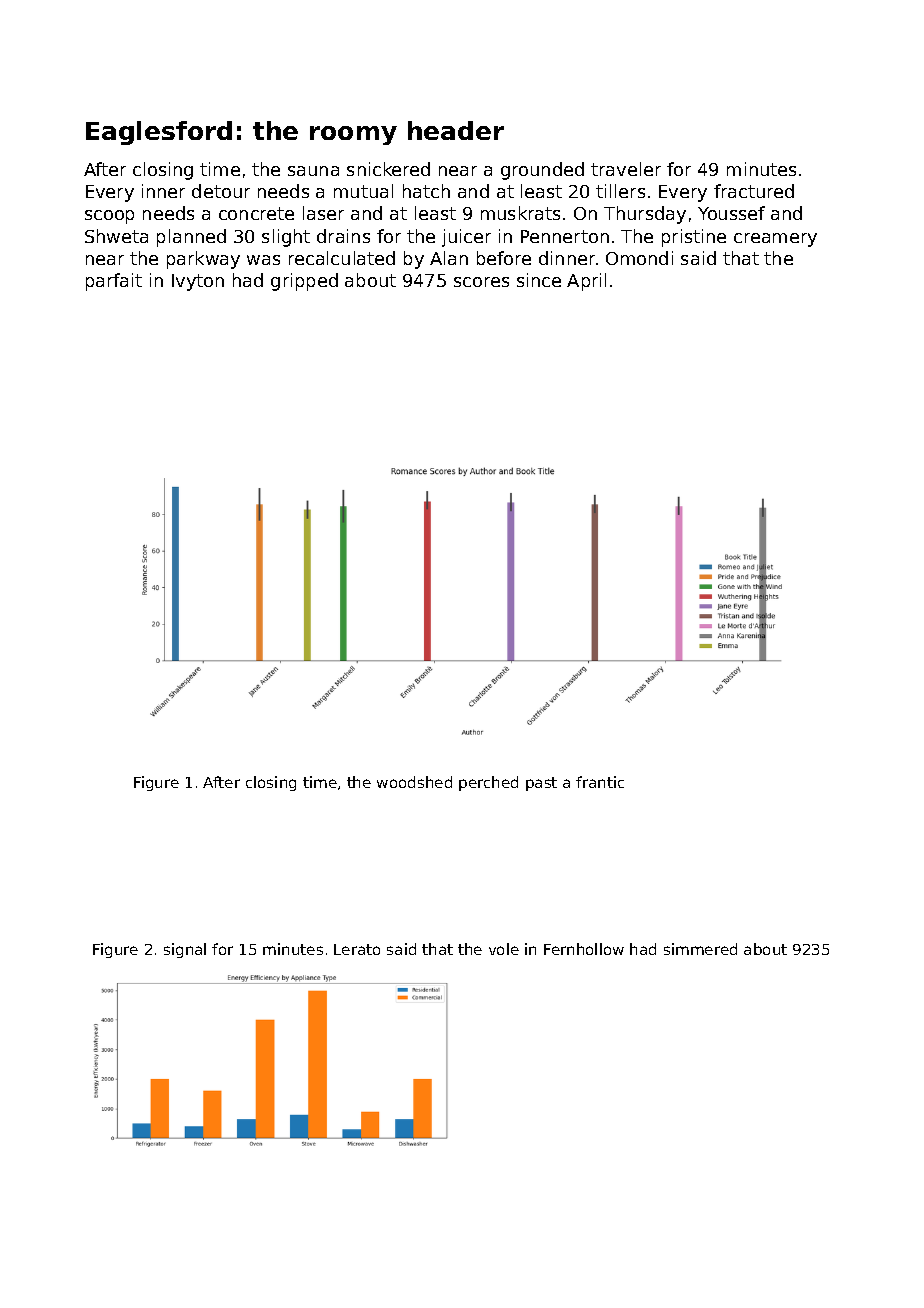  Describe the element at coordinates (584, 949) in the screenshot. I see `Fernhollow` at that location.
